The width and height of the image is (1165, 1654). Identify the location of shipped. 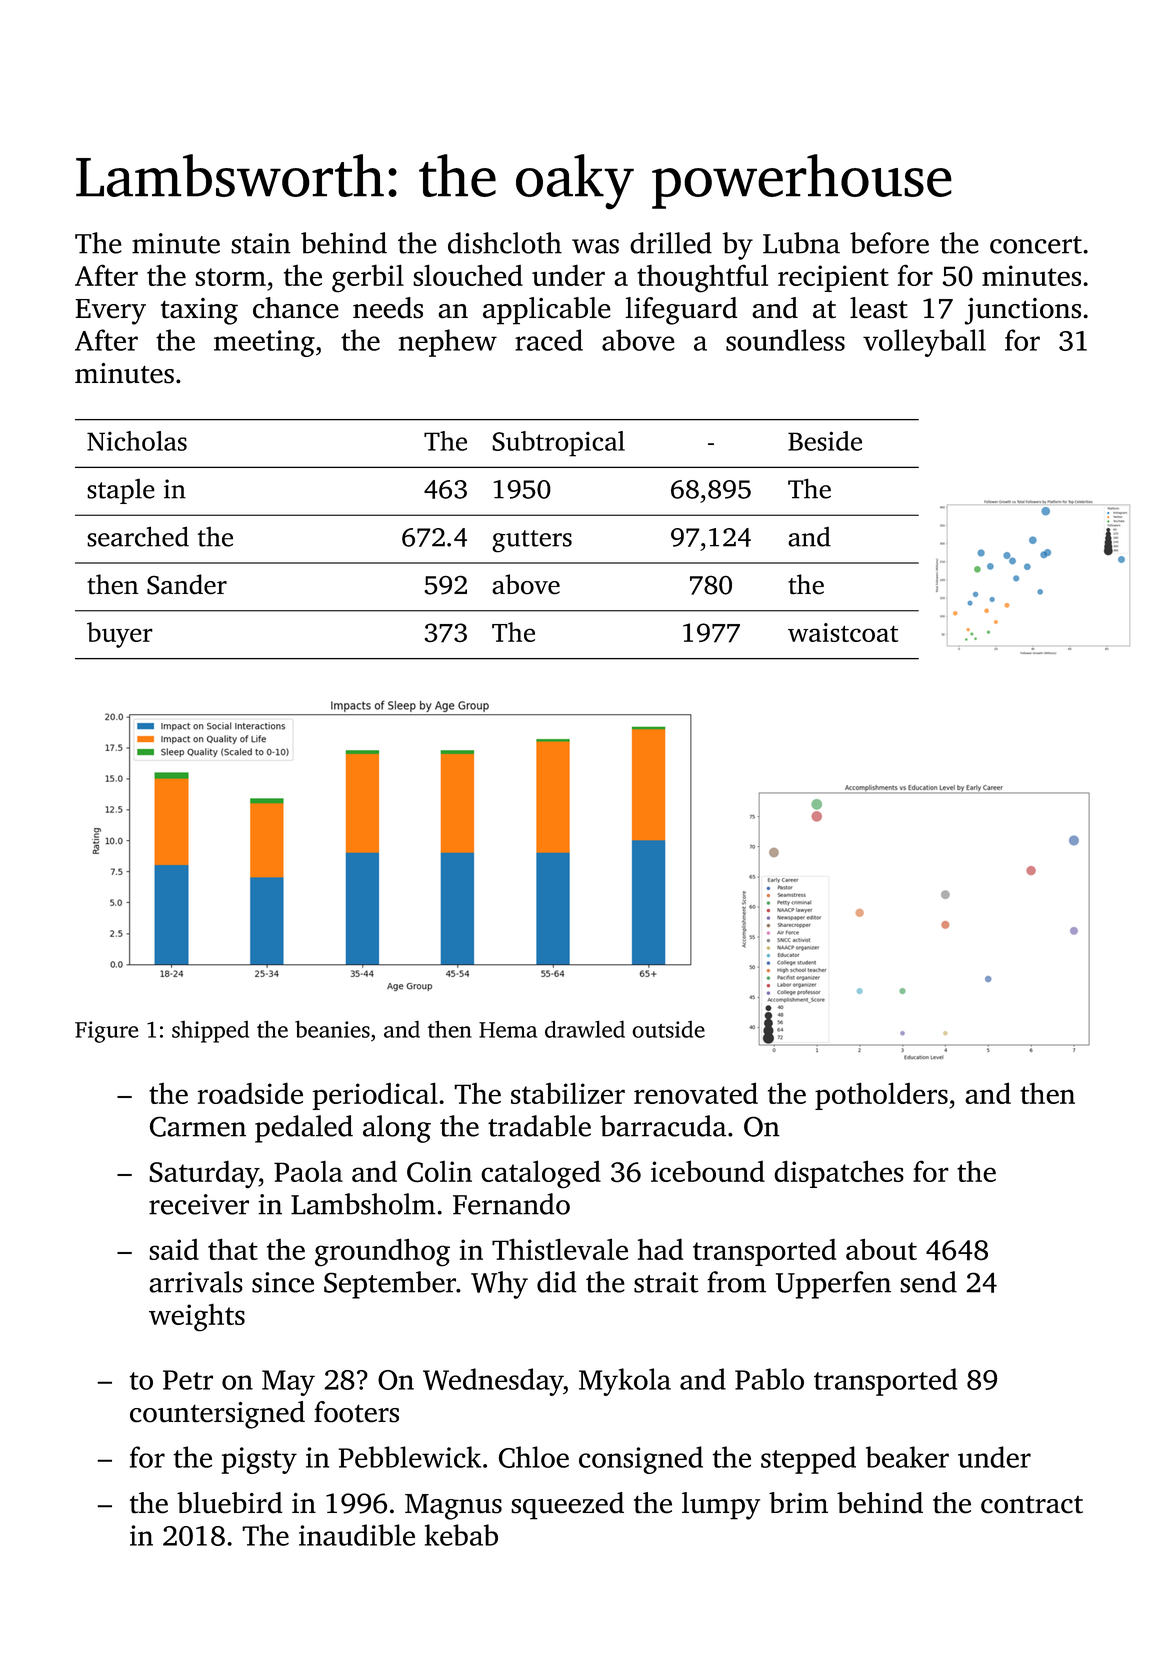
(210, 1032).
